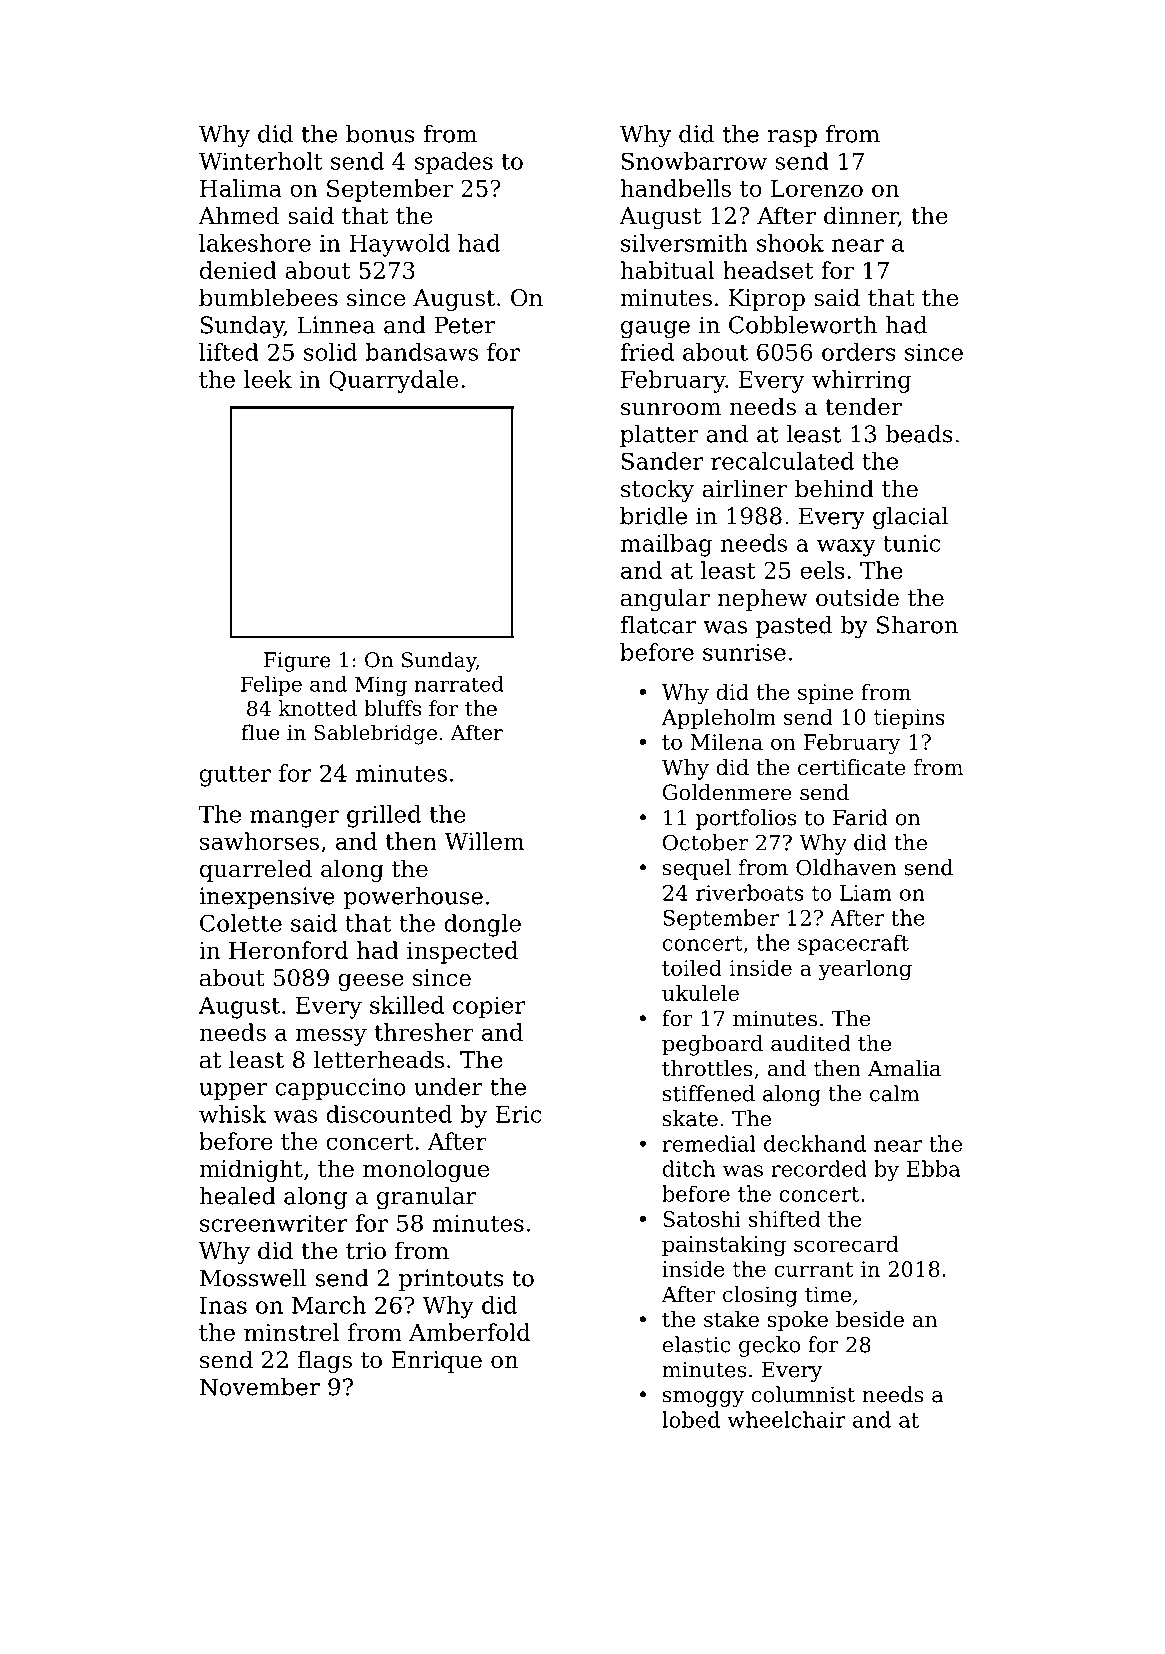 The width and height of the document is (1165, 1654). Describe the element at coordinates (268, 379) in the document. I see `leek` at that location.
